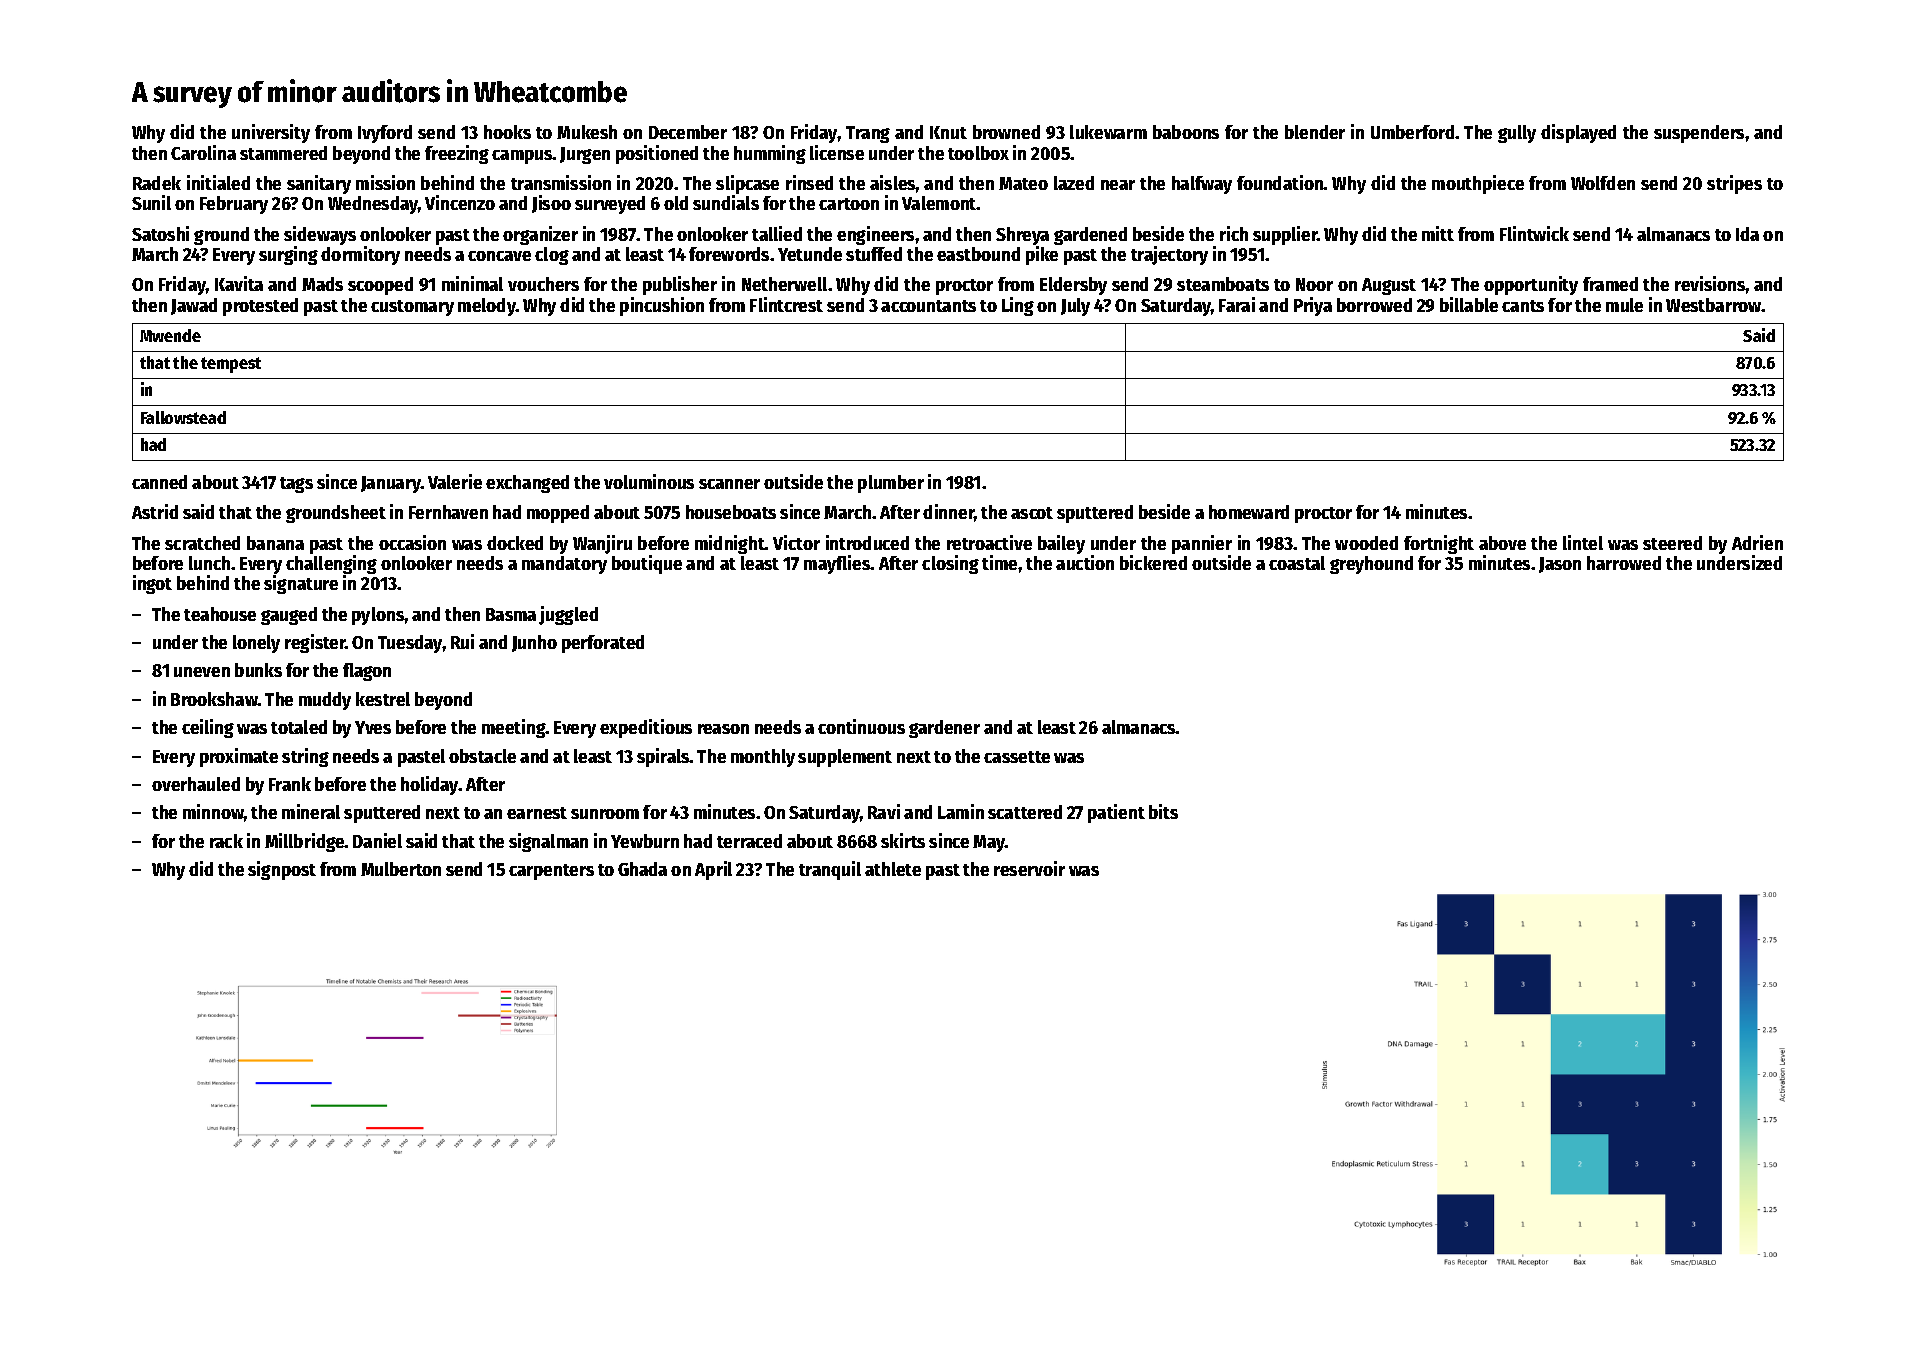 Image resolution: width=1916 pixels, height=1355 pixels. I want to click on greyhound, so click(1371, 565).
